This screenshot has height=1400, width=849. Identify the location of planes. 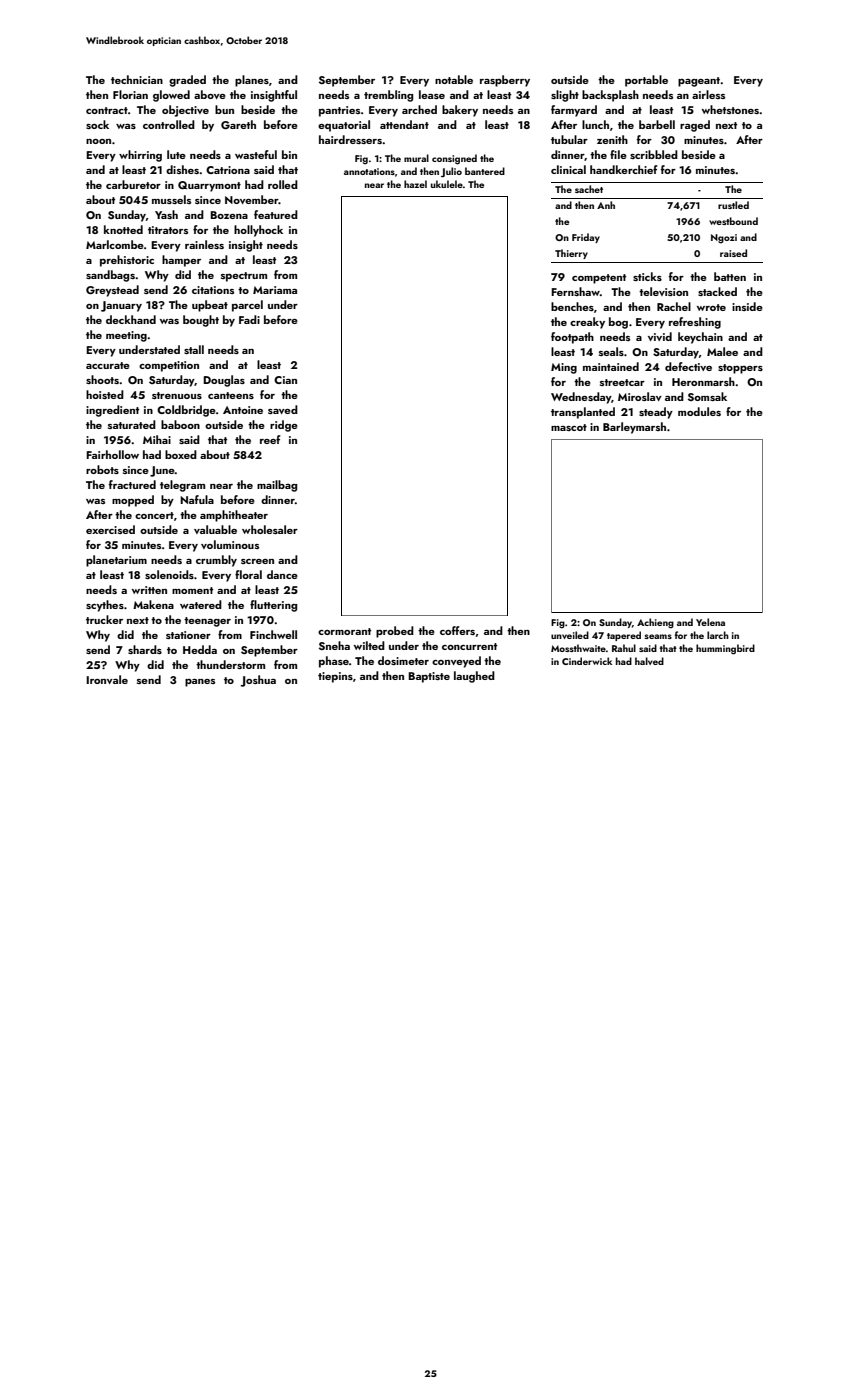
(252, 81).
